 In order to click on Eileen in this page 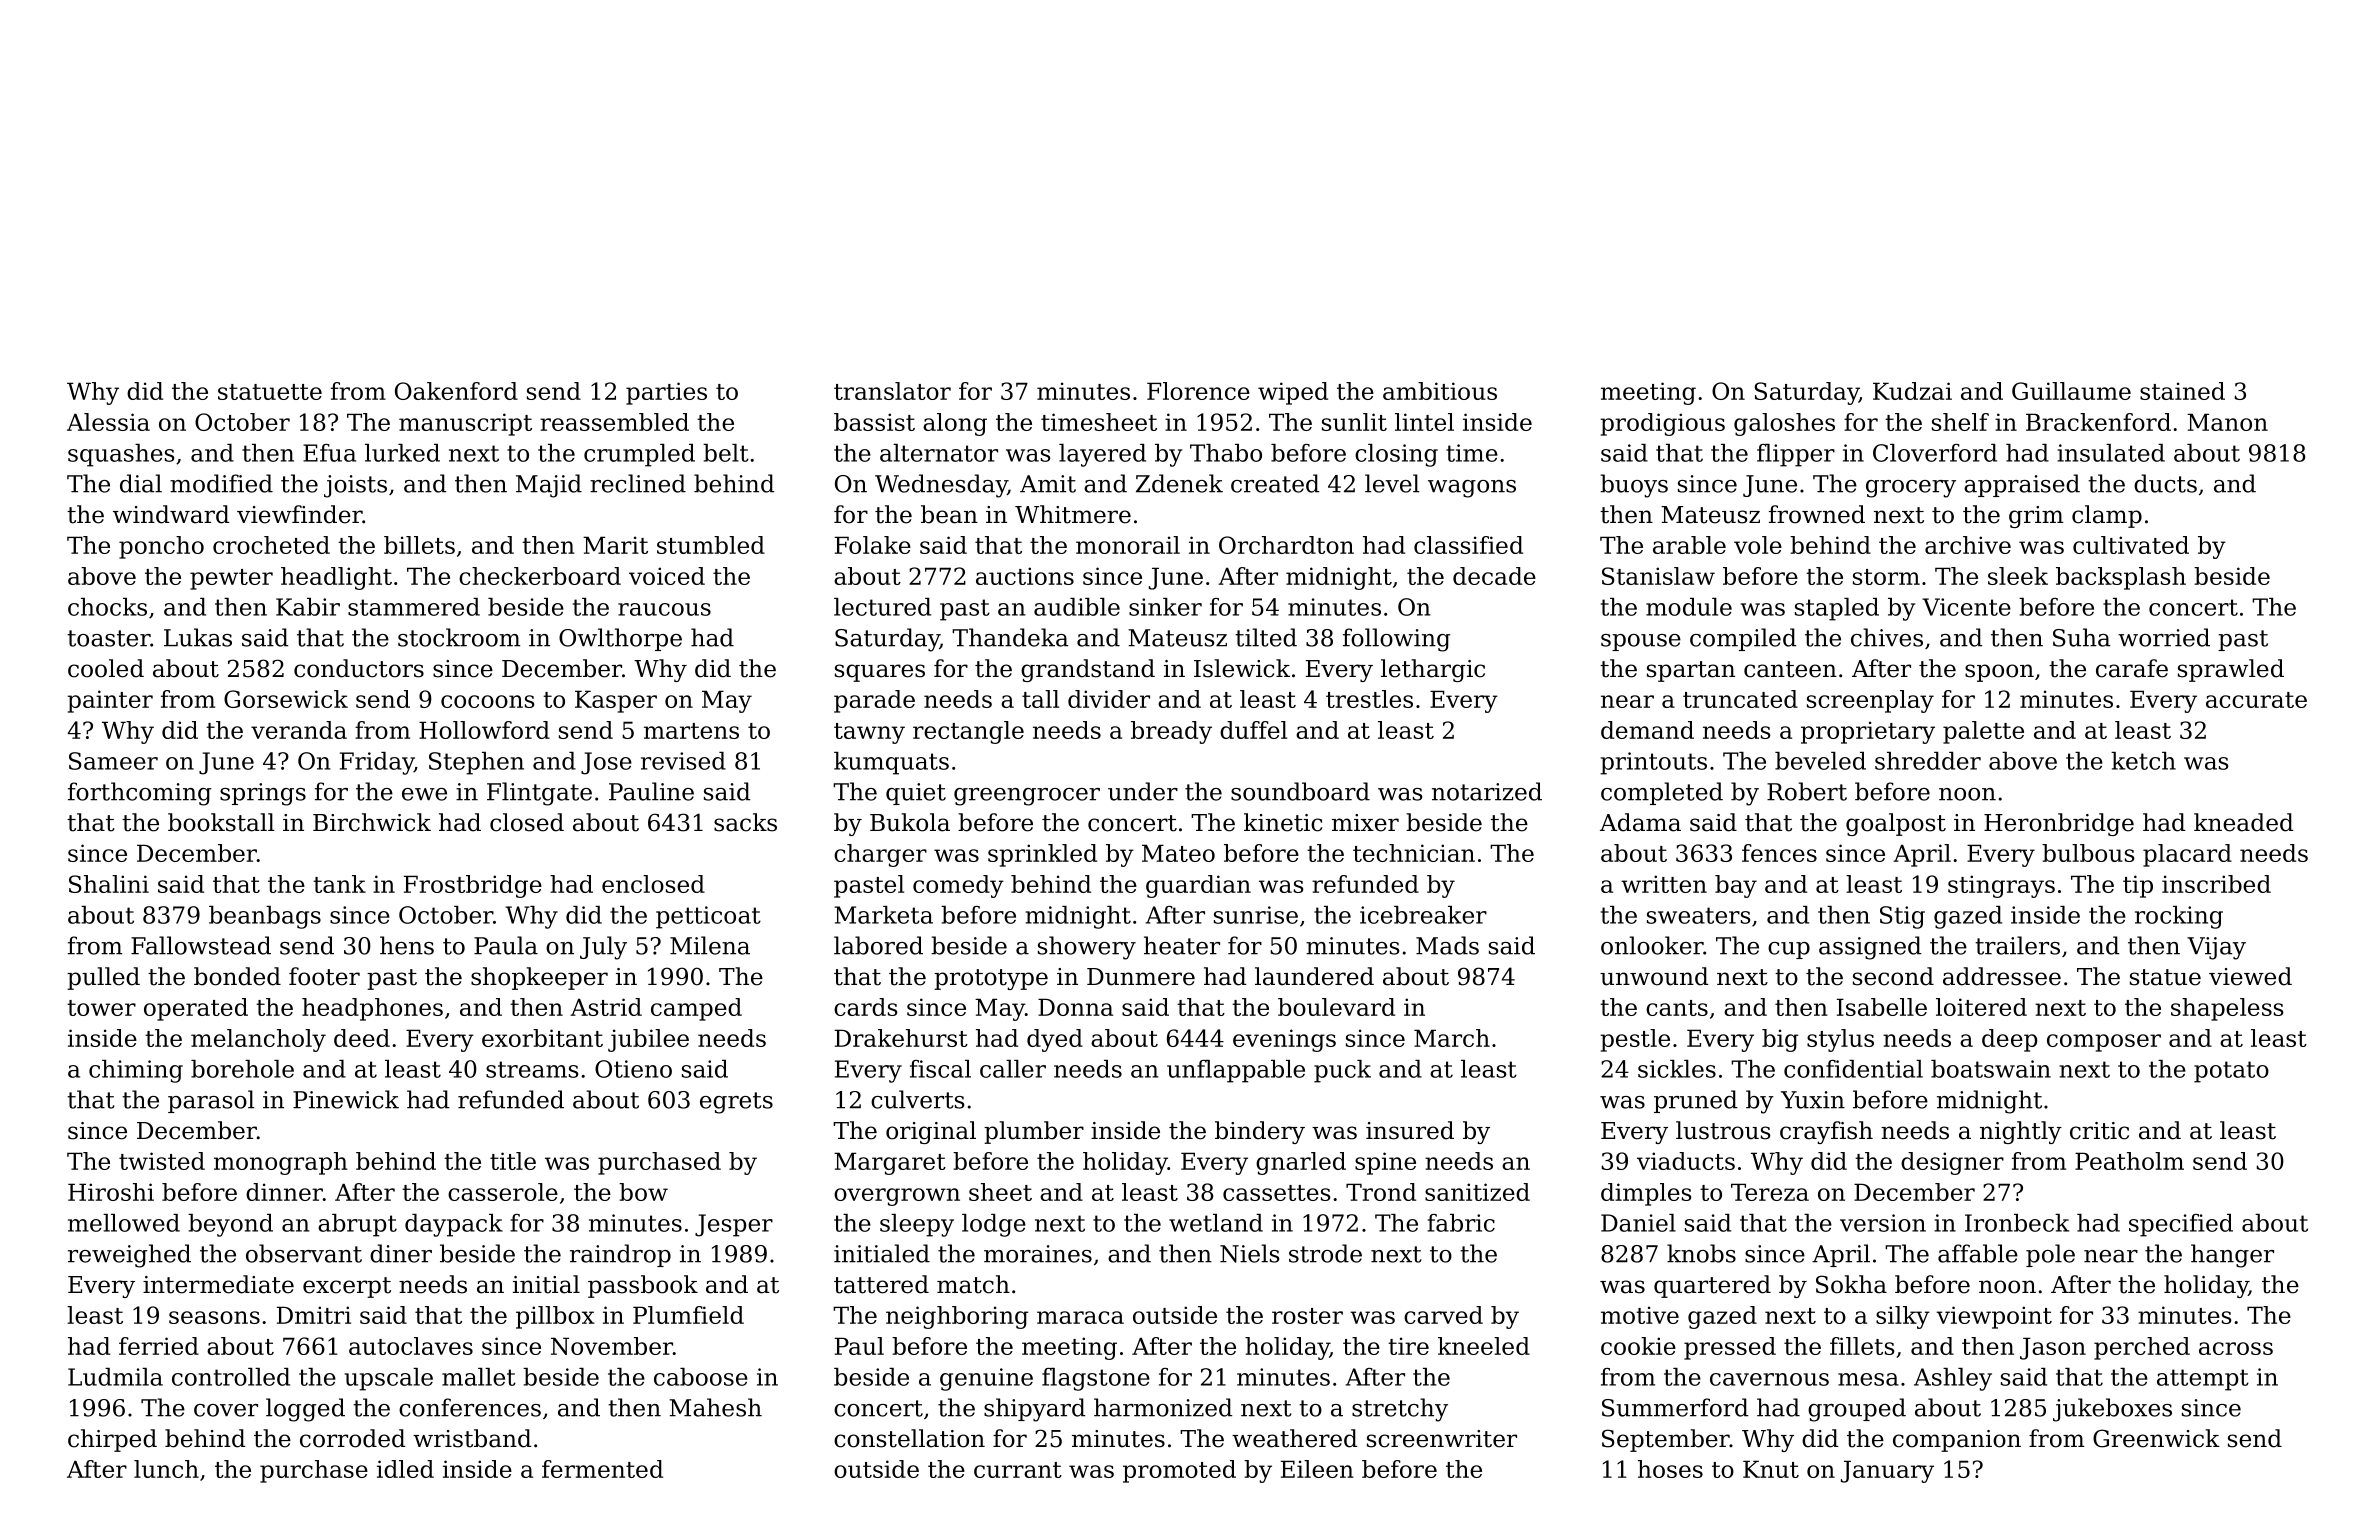, I will do `click(1317, 1469)`.
